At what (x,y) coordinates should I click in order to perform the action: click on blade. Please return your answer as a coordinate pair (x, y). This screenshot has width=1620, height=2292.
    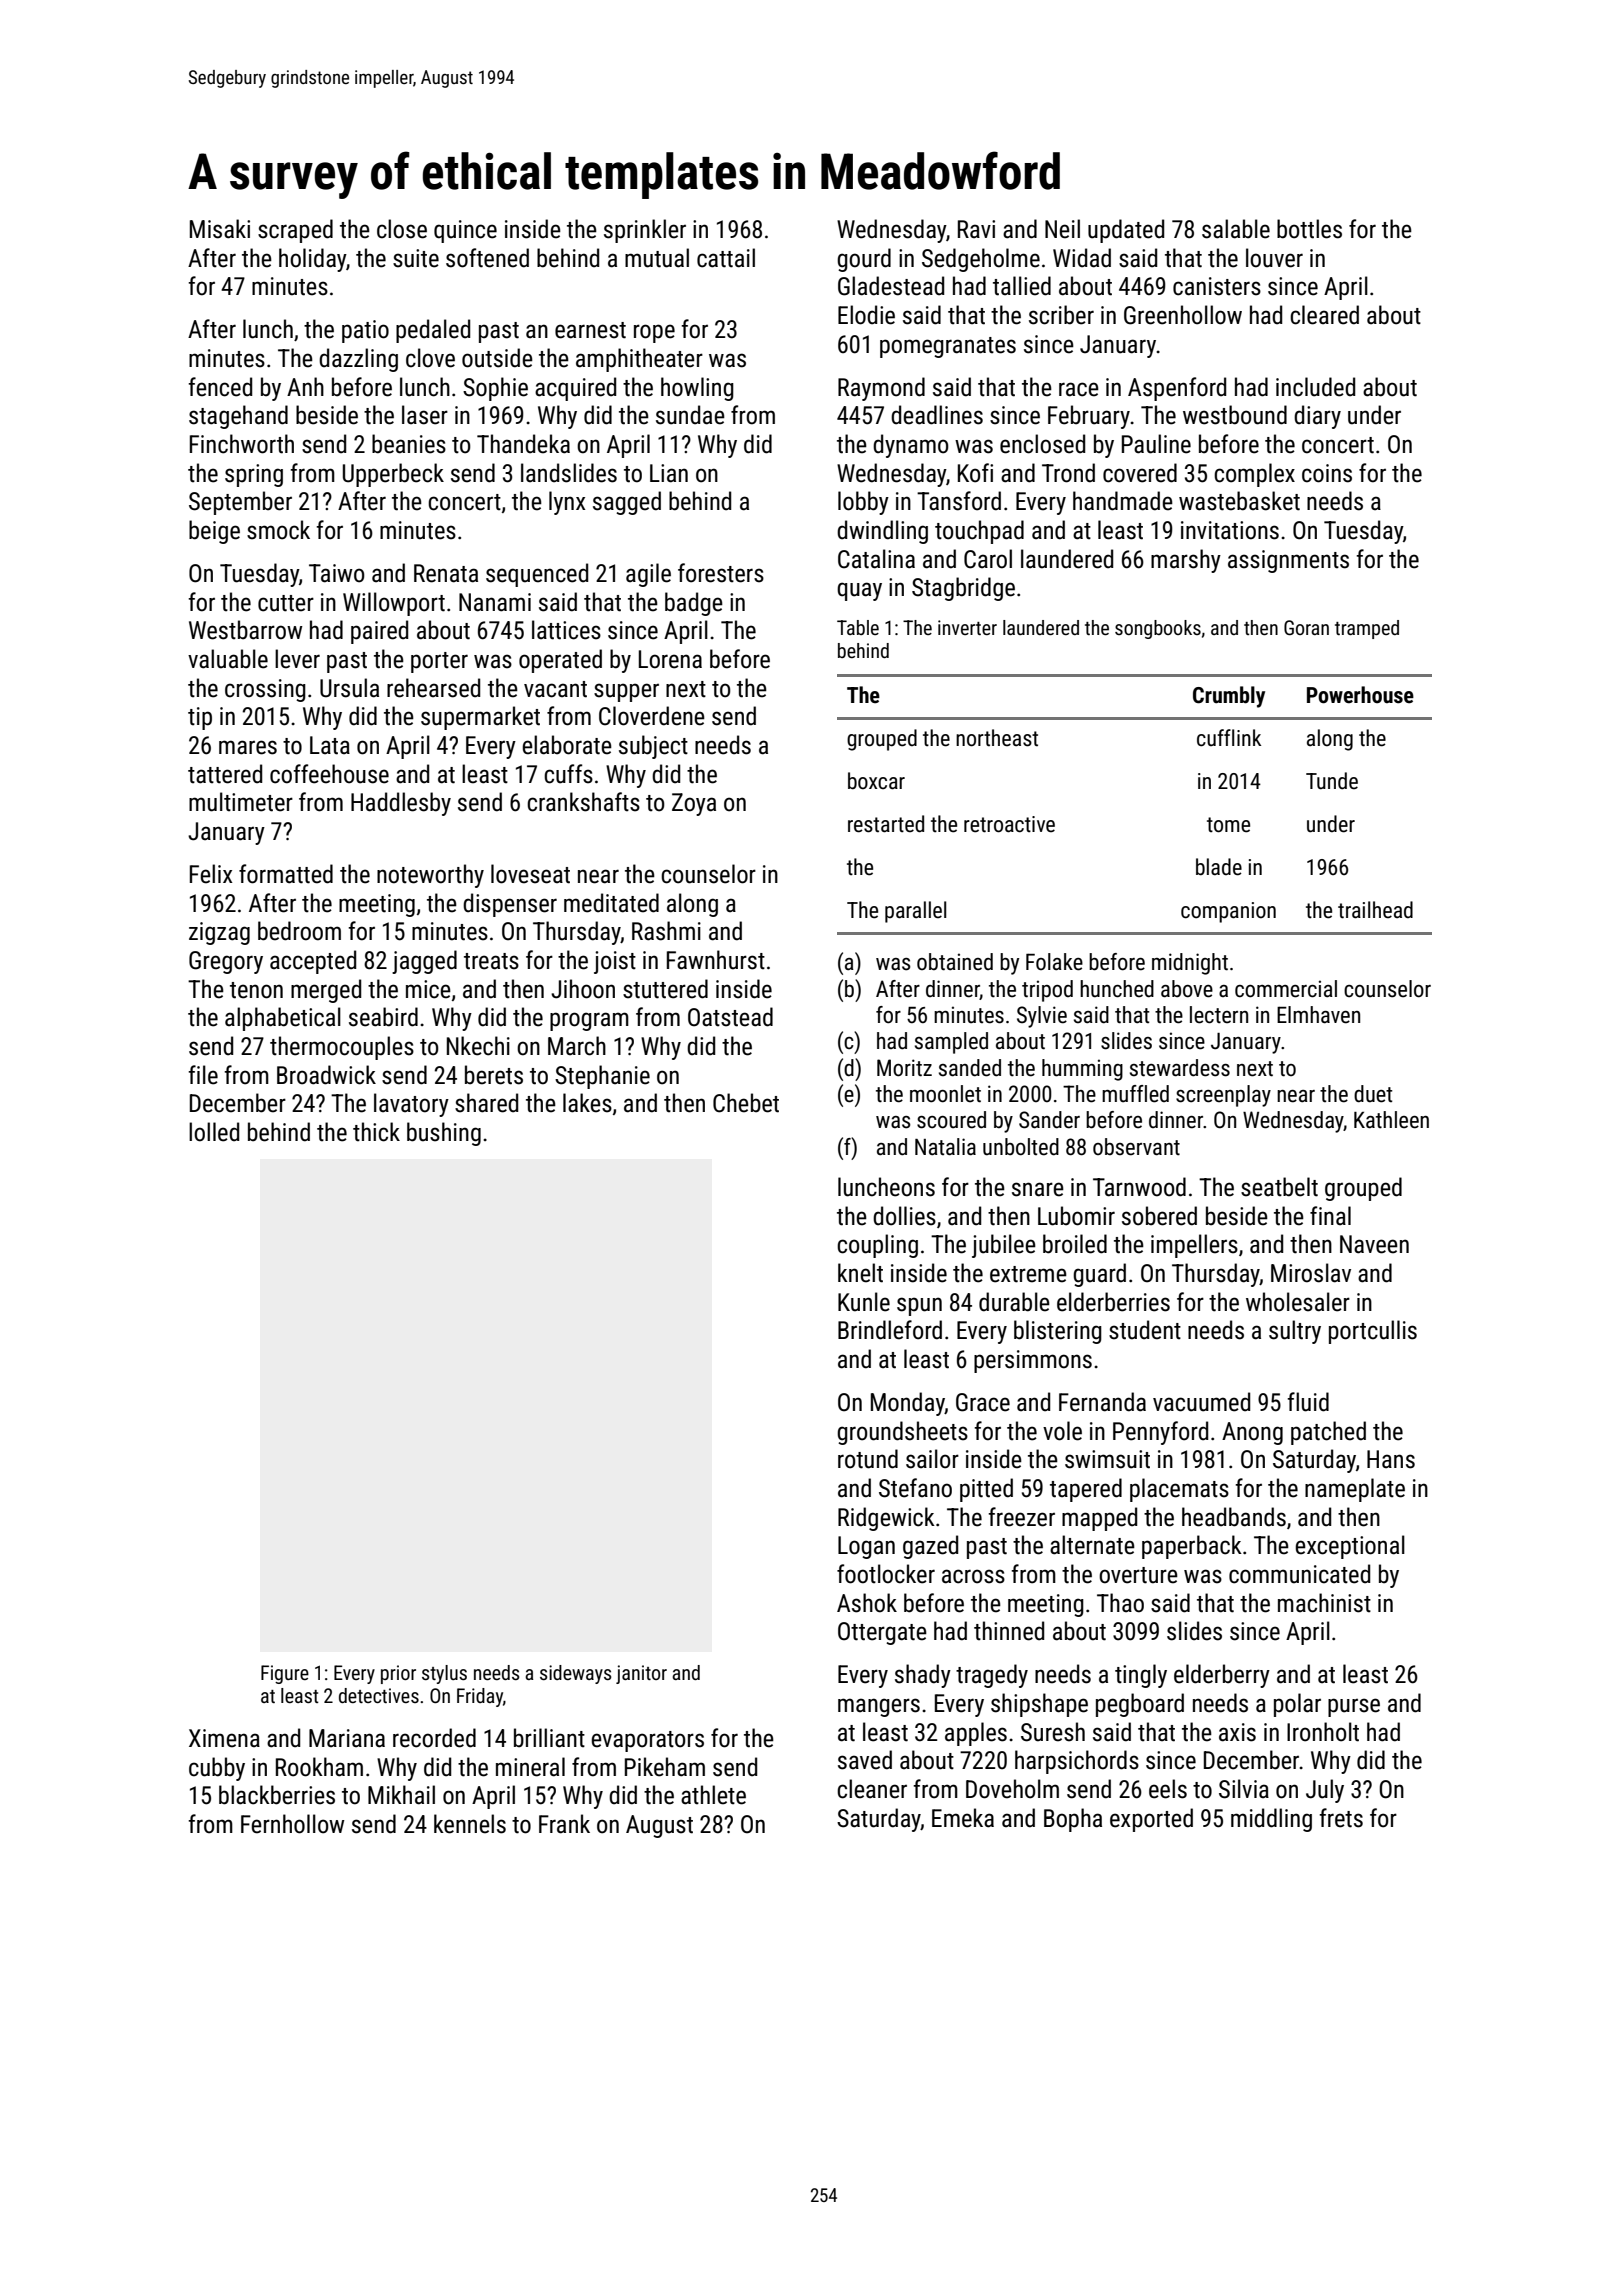
    Looking at the image, I should click on (1219, 867).
